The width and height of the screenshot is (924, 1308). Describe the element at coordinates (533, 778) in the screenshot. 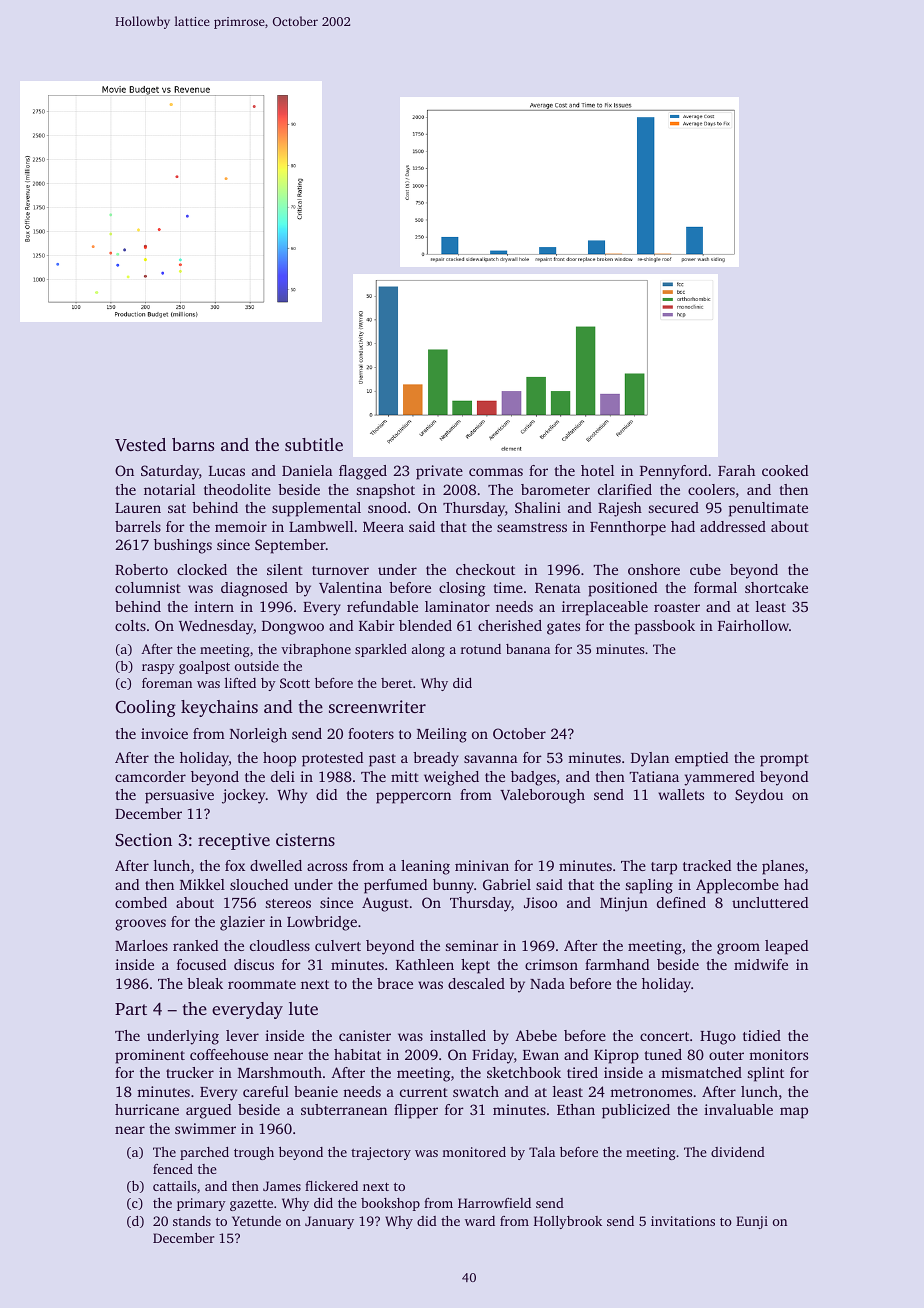

I see `badges` at that location.
